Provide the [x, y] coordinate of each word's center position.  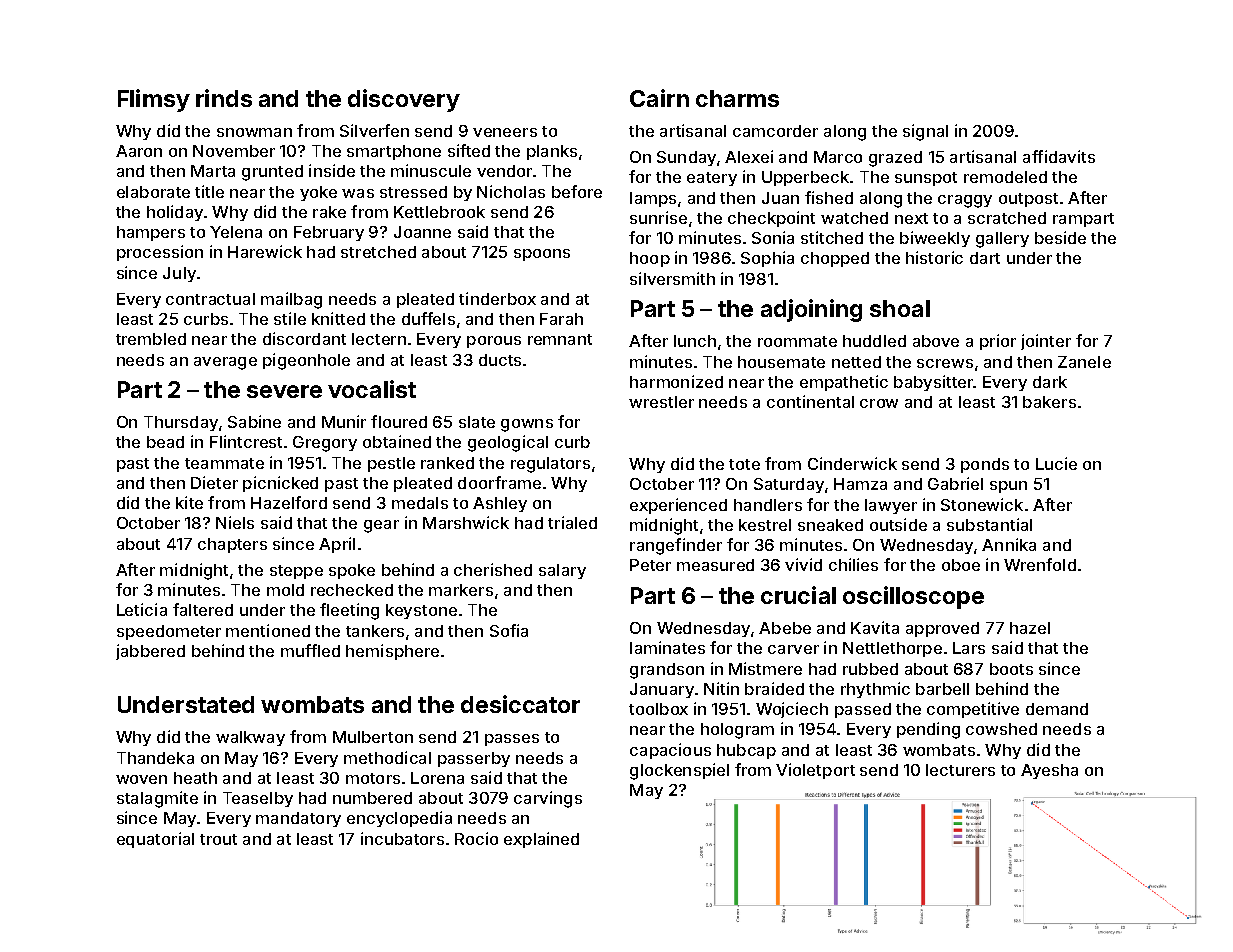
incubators [402, 838]
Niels [235, 522]
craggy [965, 201]
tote [744, 464]
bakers [1049, 402]
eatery [712, 179]
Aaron [139, 151]
